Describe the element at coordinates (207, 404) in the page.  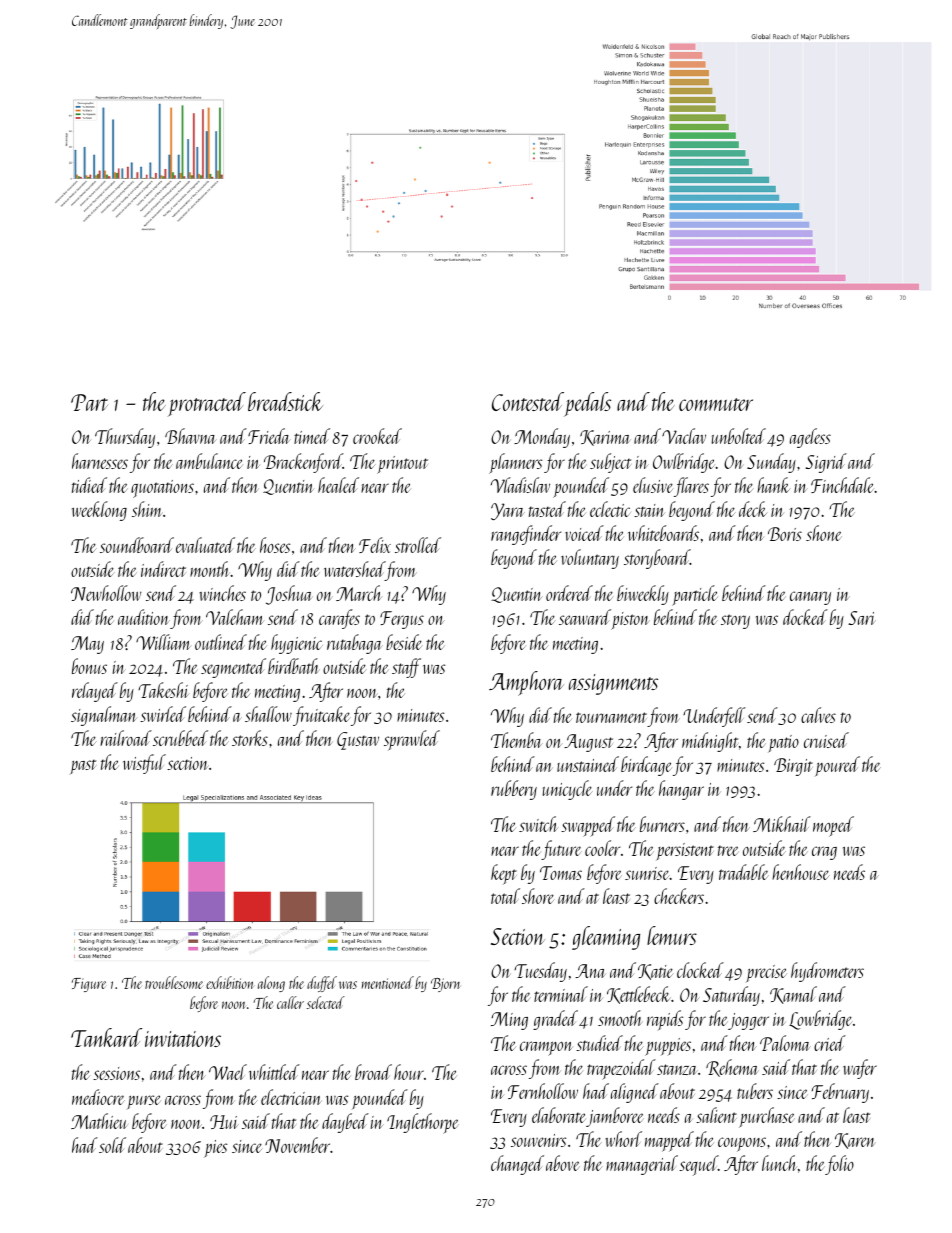
I see `protracted` at that location.
